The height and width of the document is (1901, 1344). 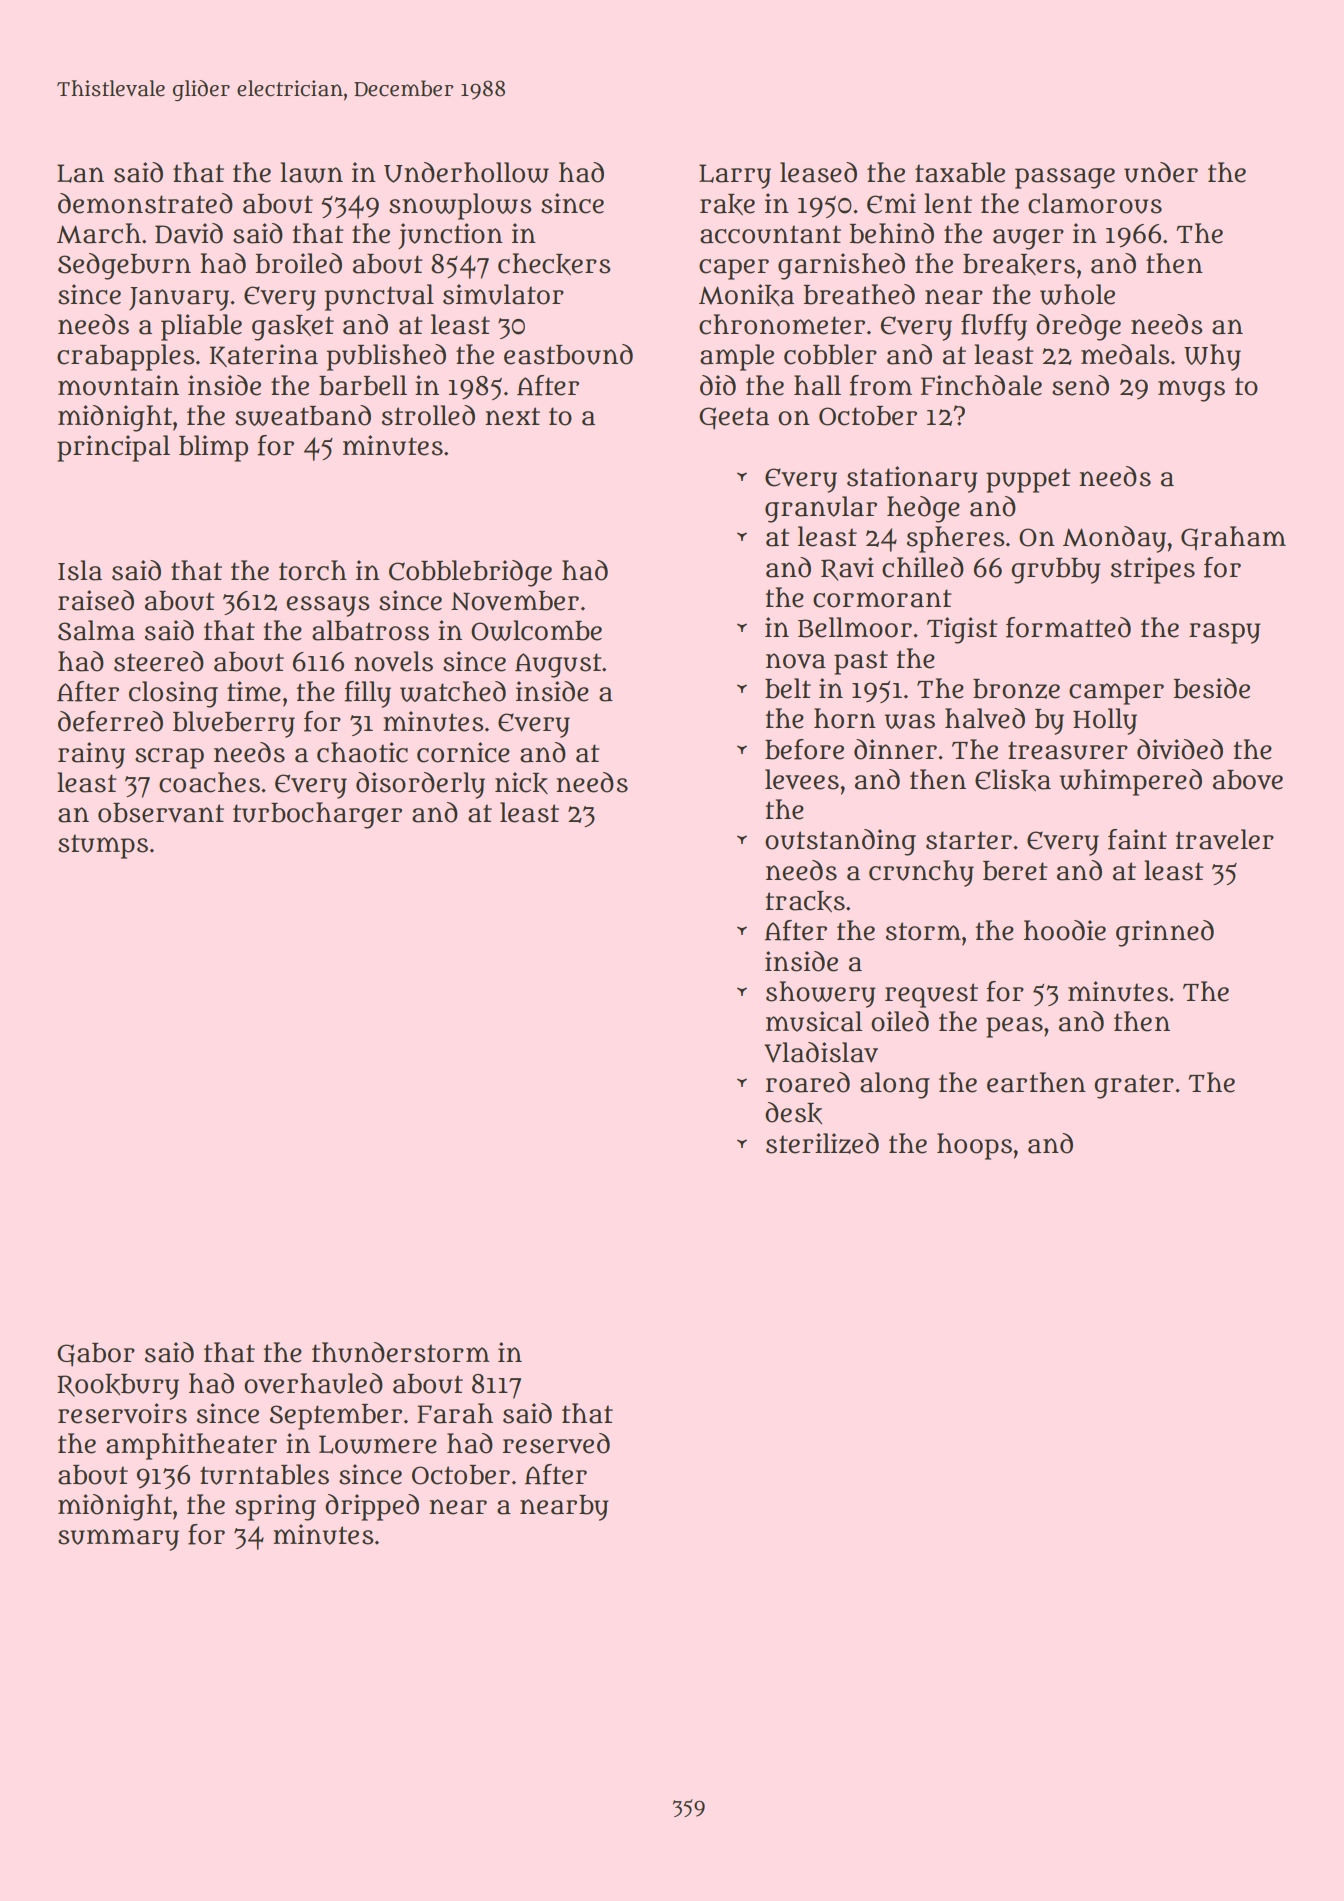 What do you see at coordinates (808, 1082) in the document?
I see `roared` at bounding box center [808, 1082].
